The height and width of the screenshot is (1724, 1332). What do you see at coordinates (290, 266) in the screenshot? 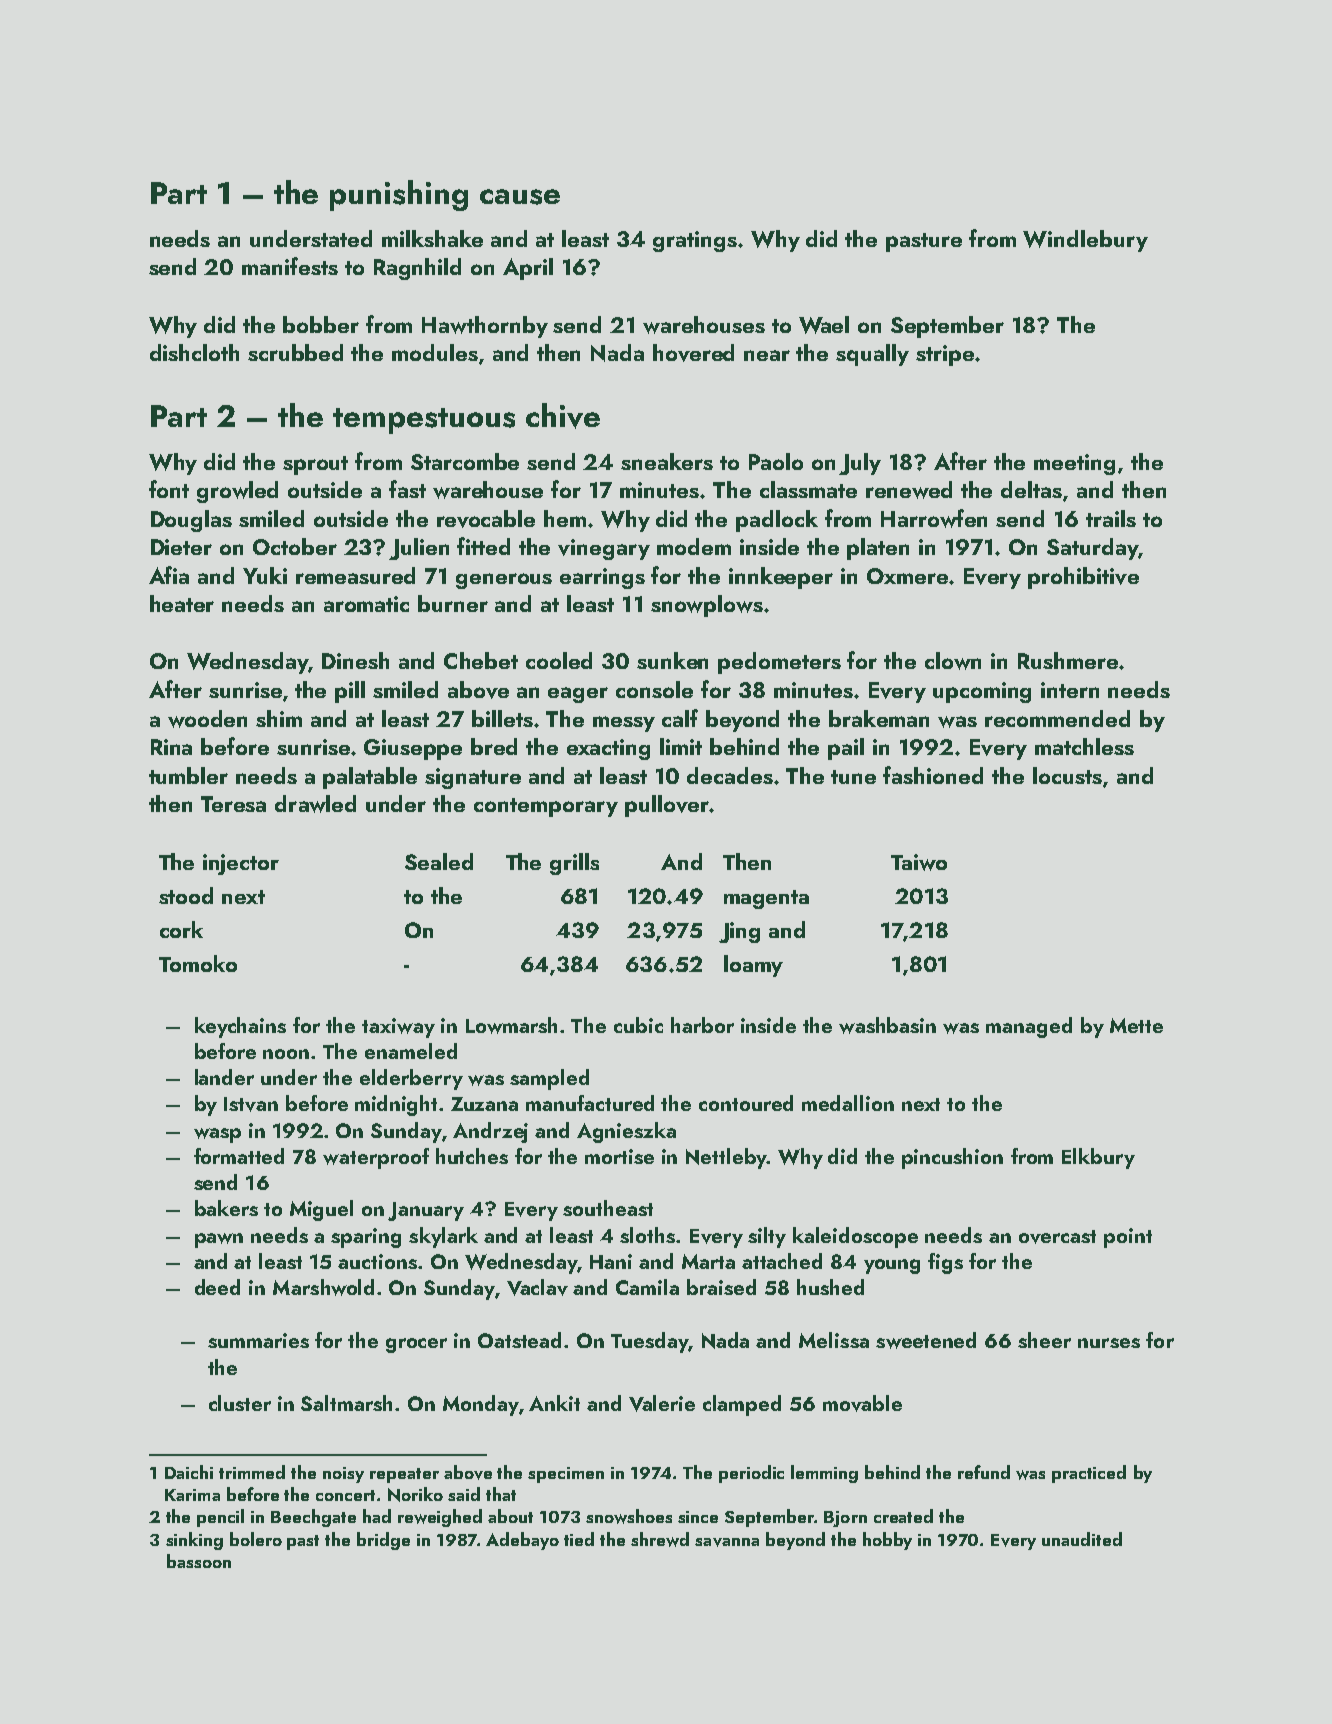
I see `manifests` at bounding box center [290, 266].
